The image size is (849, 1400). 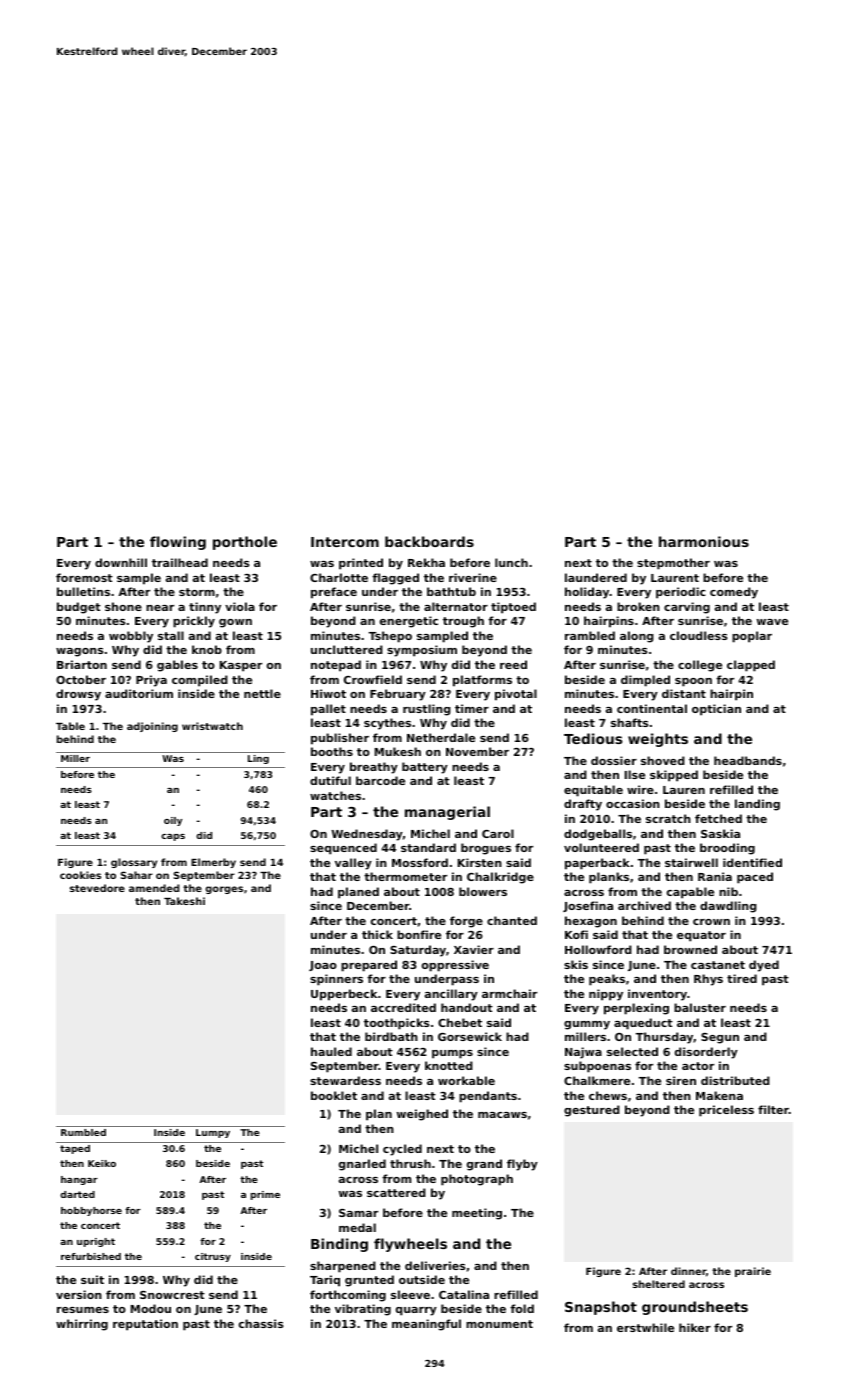 What do you see at coordinates (704, 541) in the page?
I see `harmonious` at bounding box center [704, 541].
